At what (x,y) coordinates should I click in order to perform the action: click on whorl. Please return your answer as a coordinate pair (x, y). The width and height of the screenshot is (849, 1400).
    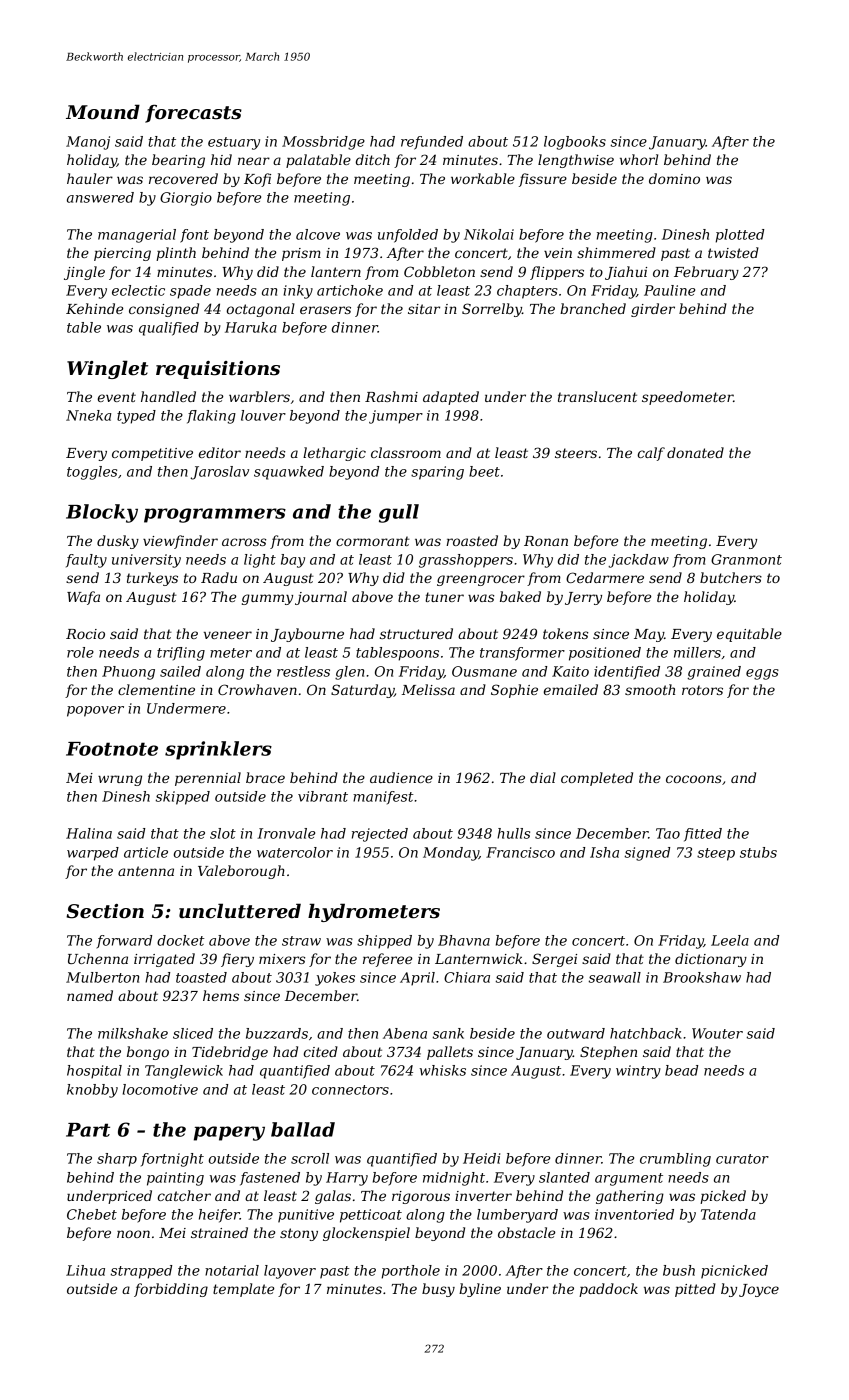
    Looking at the image, I should click on (639, 159).
